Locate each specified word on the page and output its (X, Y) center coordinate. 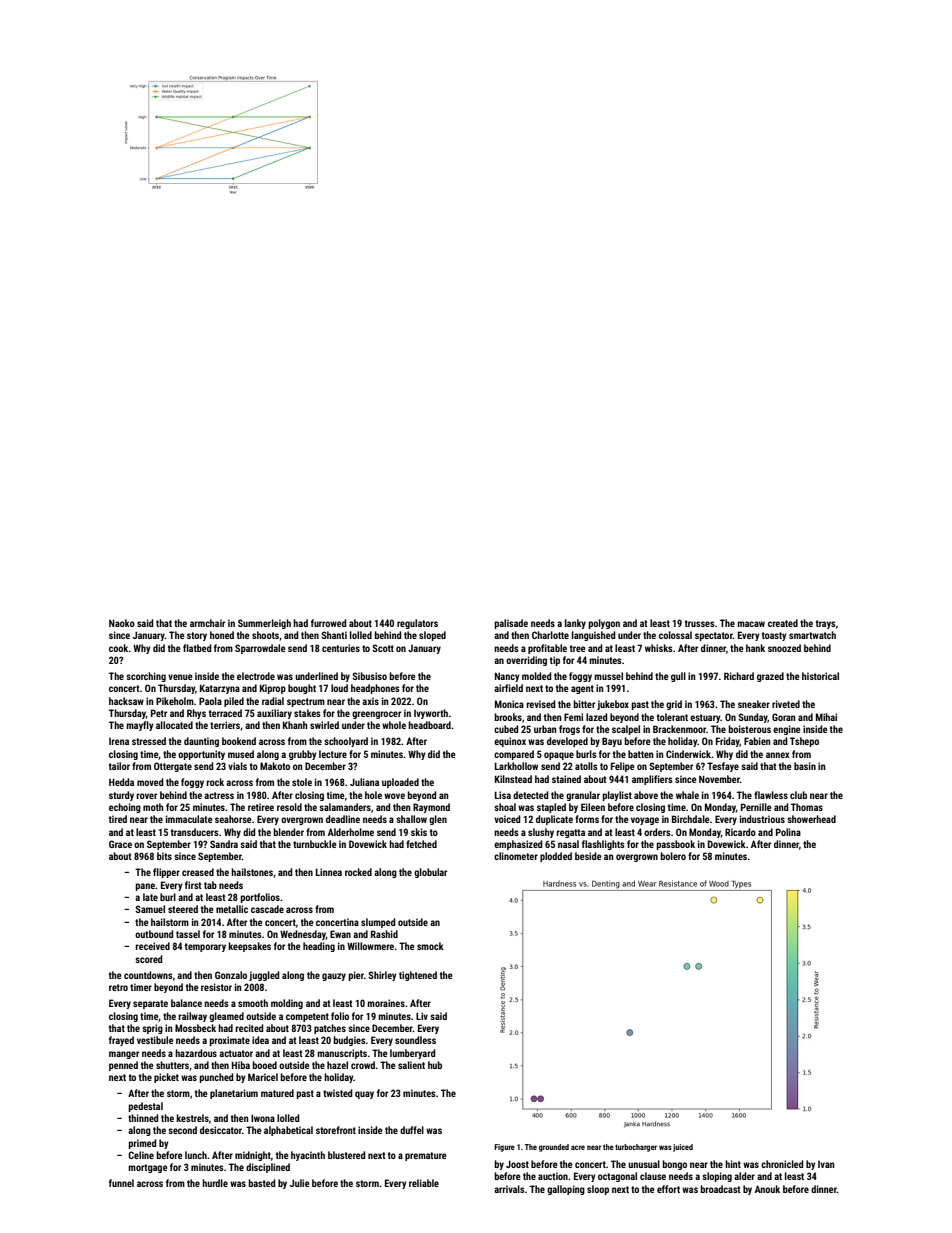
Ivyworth (431, 714)
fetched (421, 844)
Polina (788, 832)
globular (430, 873)
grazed (770, 677)
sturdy (121, 796)
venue (180, 677)
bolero (673, 856)
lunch (196, 1155)
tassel (188, 934)
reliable (424, 1183)
